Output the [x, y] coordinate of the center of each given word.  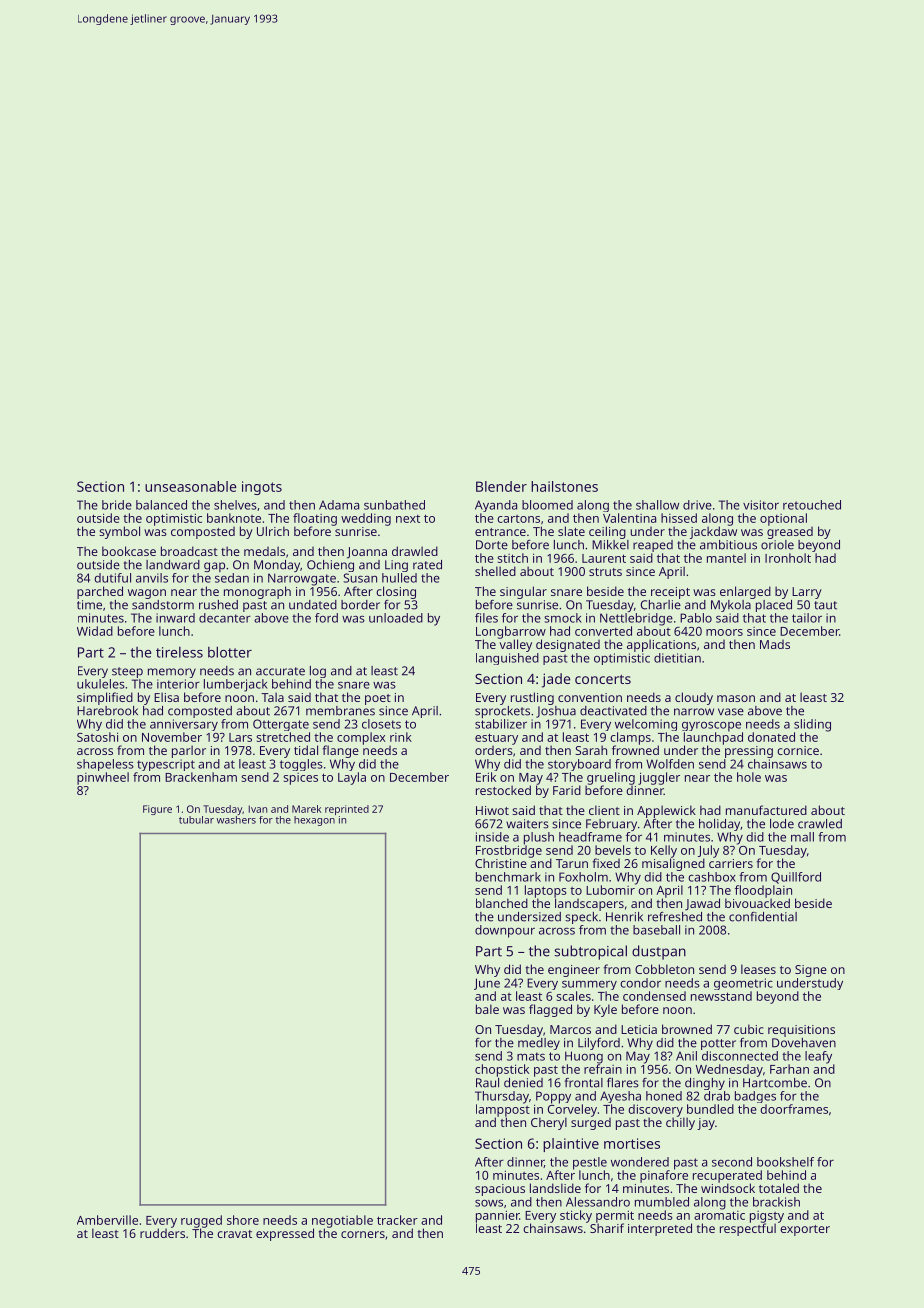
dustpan [659, 952]
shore [243, 1220]
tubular [196, 820]
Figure [157, 810]
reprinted [347, 810]
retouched [812, 505]
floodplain [763, 891]
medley [539, 1044]
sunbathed [394, 505]
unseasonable [191, 486]
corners [363, 1234]
